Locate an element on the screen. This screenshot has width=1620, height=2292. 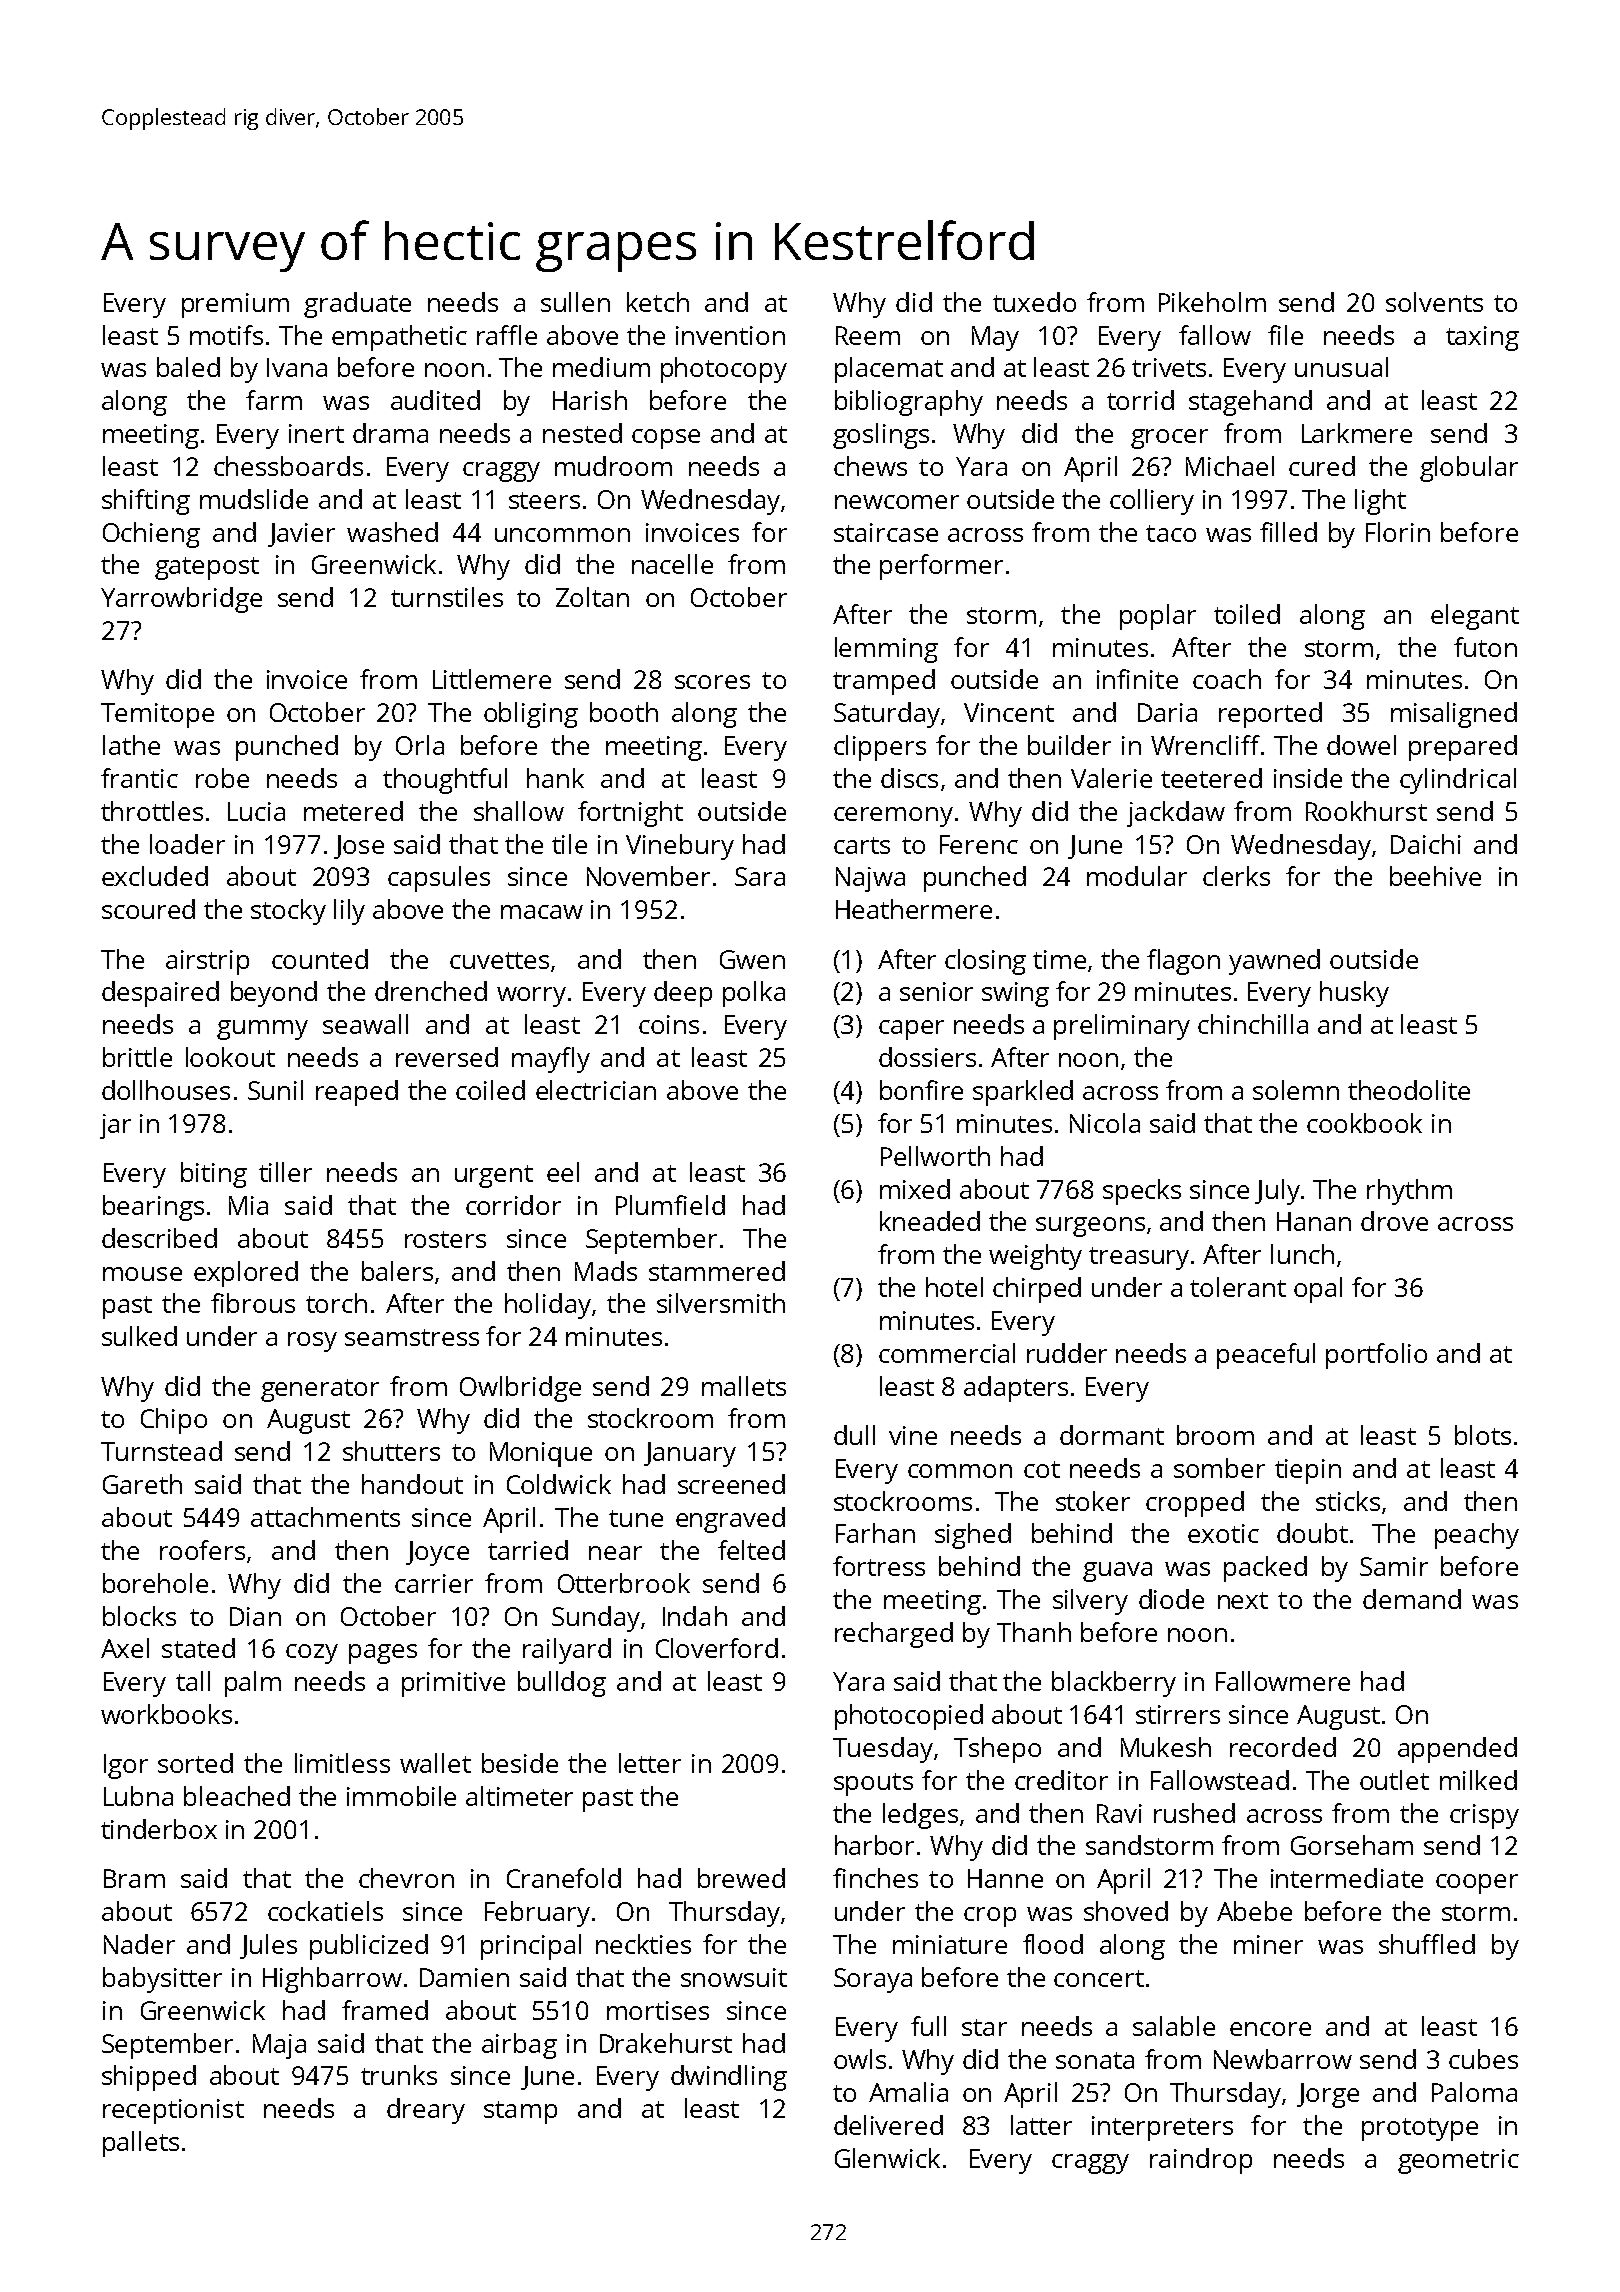
Damien is located at coordinates (464, 1977).
